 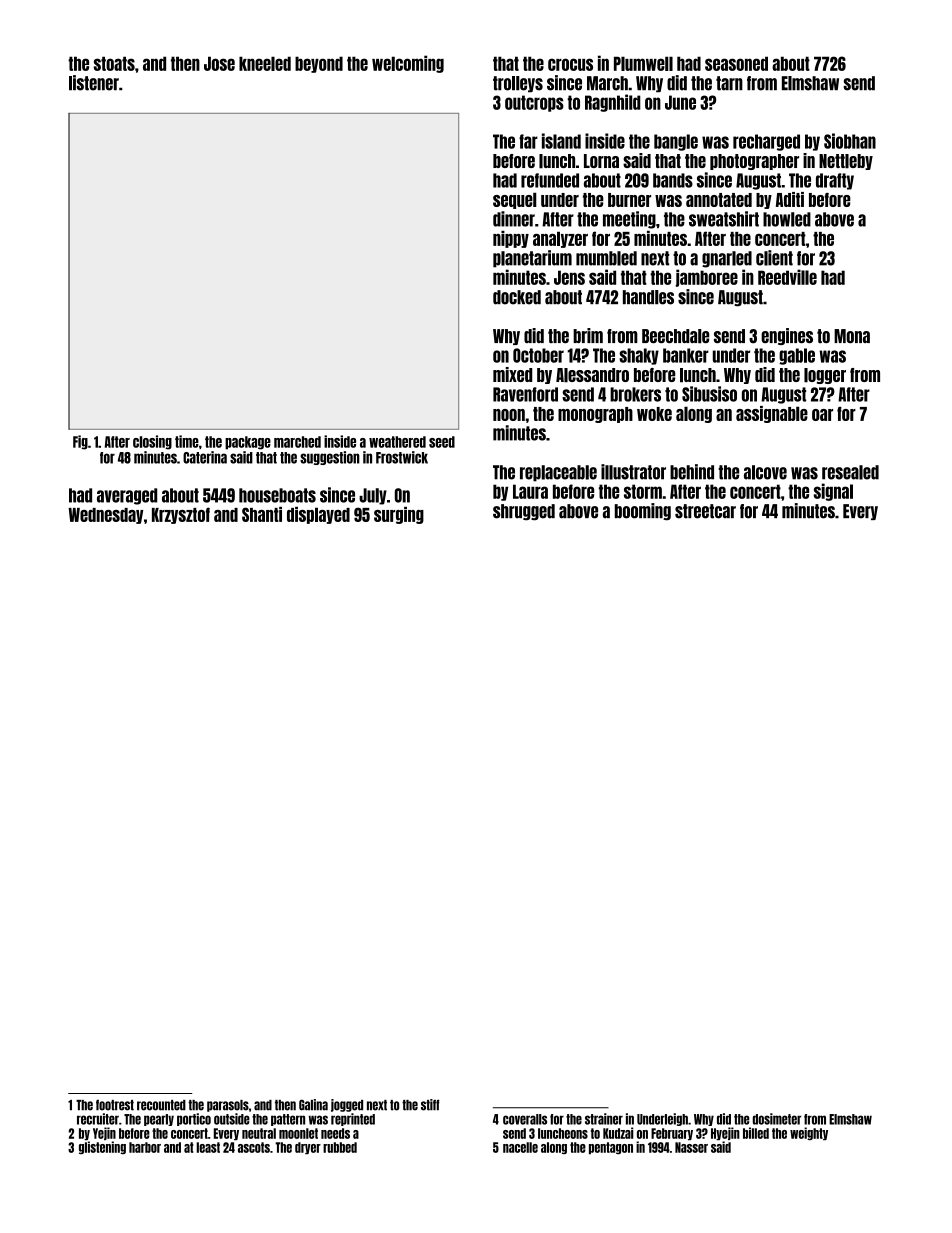 What do you see at coordinates (550, 180) in the screenshot?
I see `refunded` at bounding box center [550, 180].
